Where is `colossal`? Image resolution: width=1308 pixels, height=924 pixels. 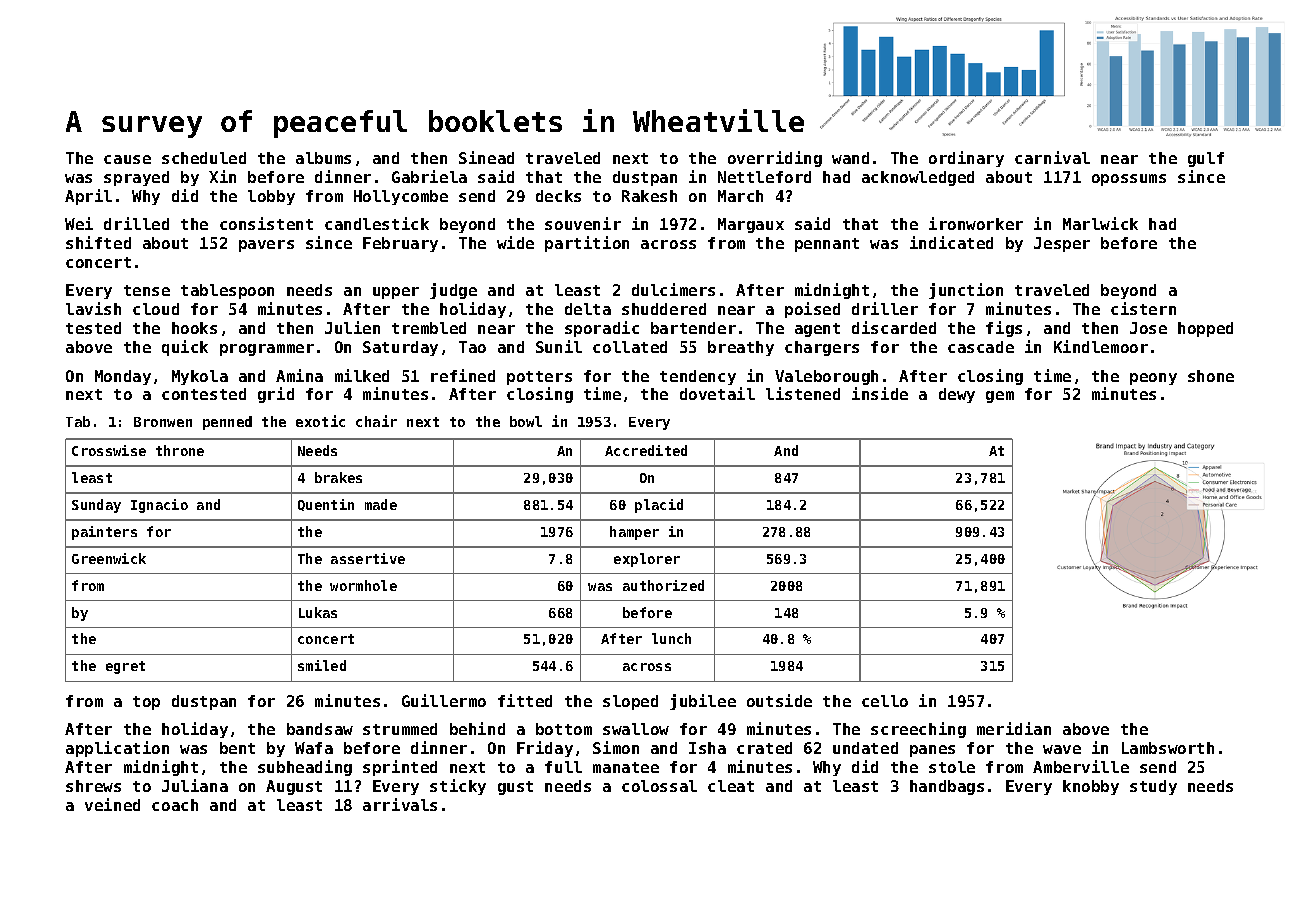
colossal is located at coordinates (659, 786).
